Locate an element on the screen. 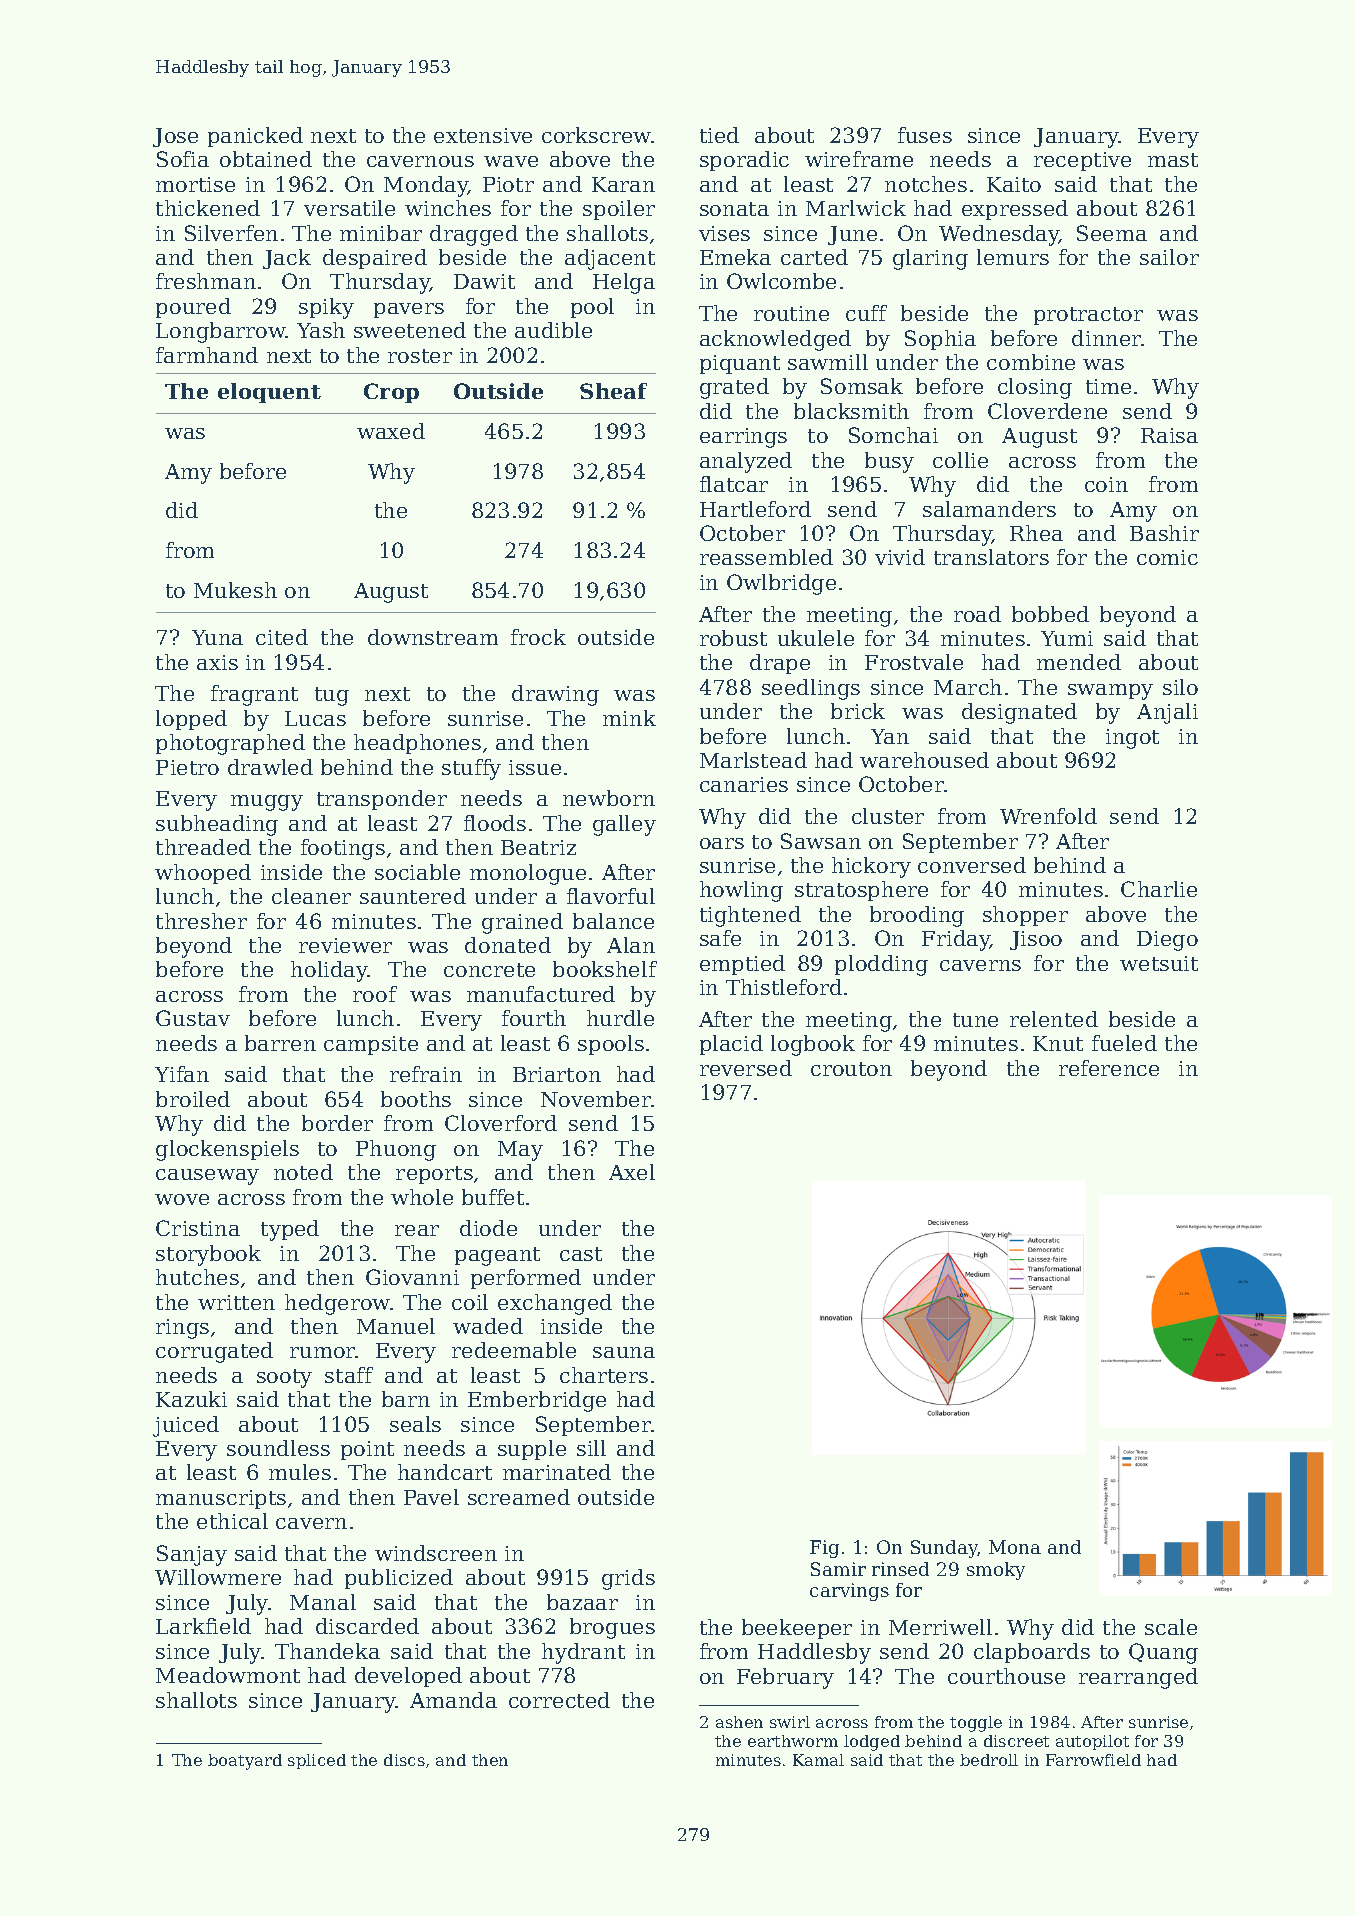 The height and width of the screenshot is (1916, 1355). Cloverdene is located at coordinates (1047, 411).
